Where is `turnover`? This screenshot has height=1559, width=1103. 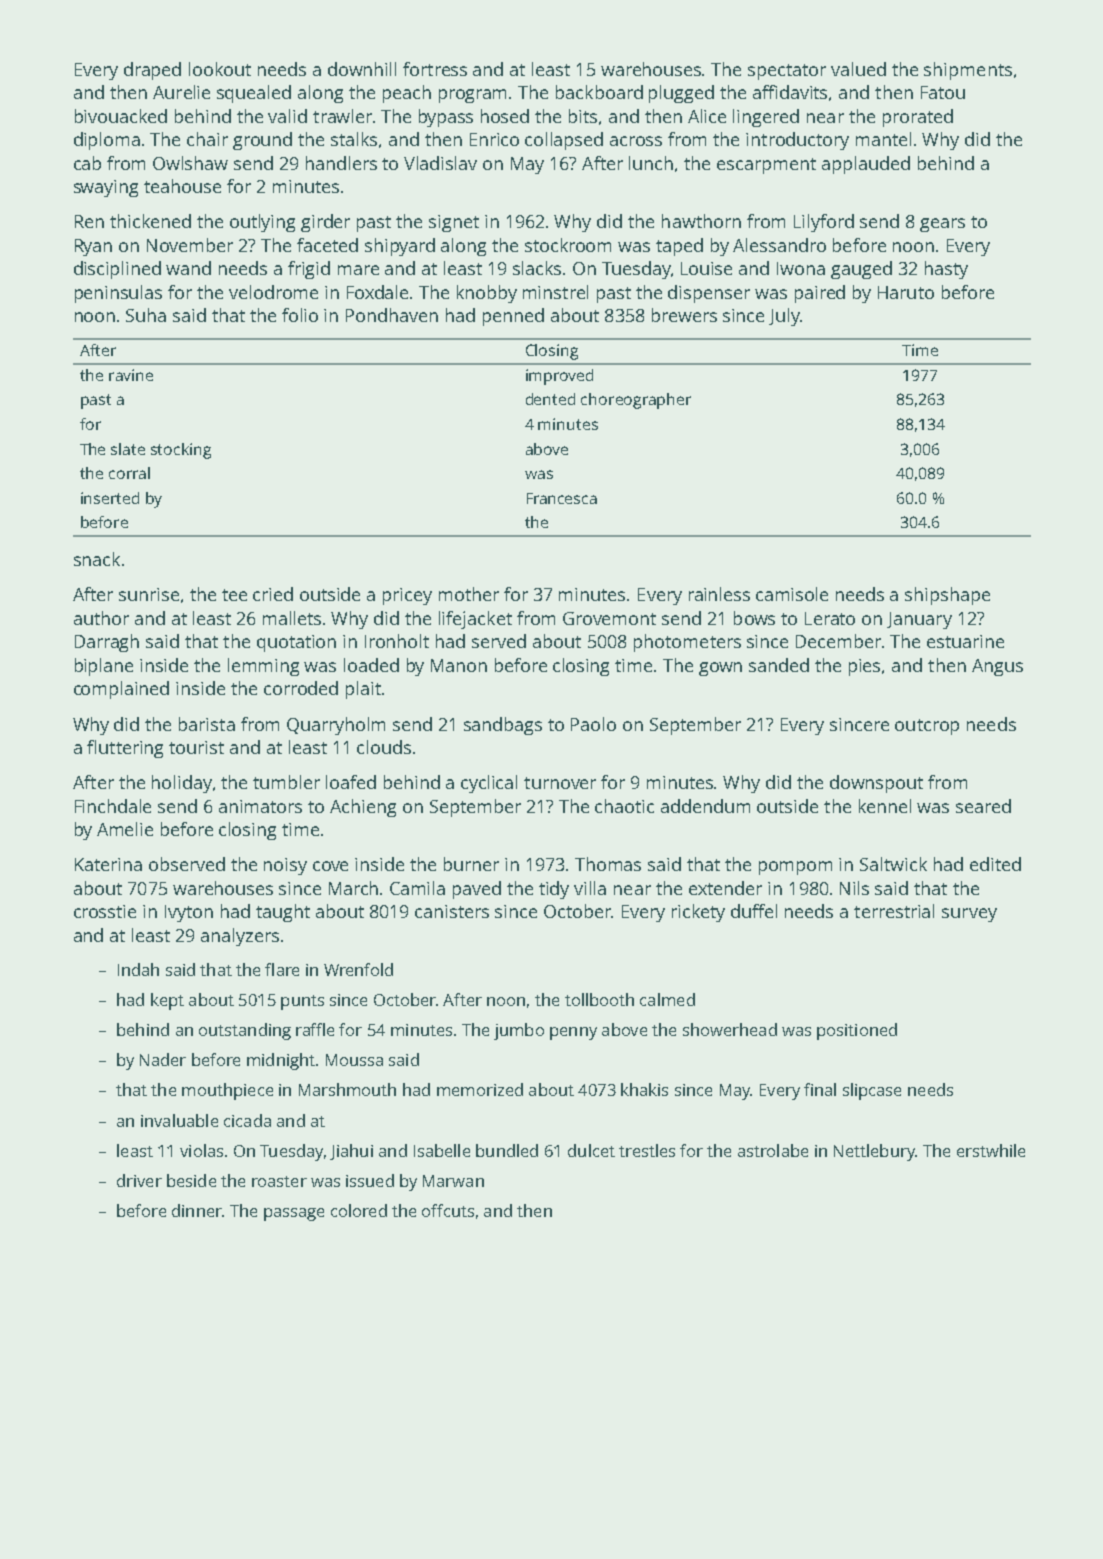
turnover is located at coordinates (560, 783).
